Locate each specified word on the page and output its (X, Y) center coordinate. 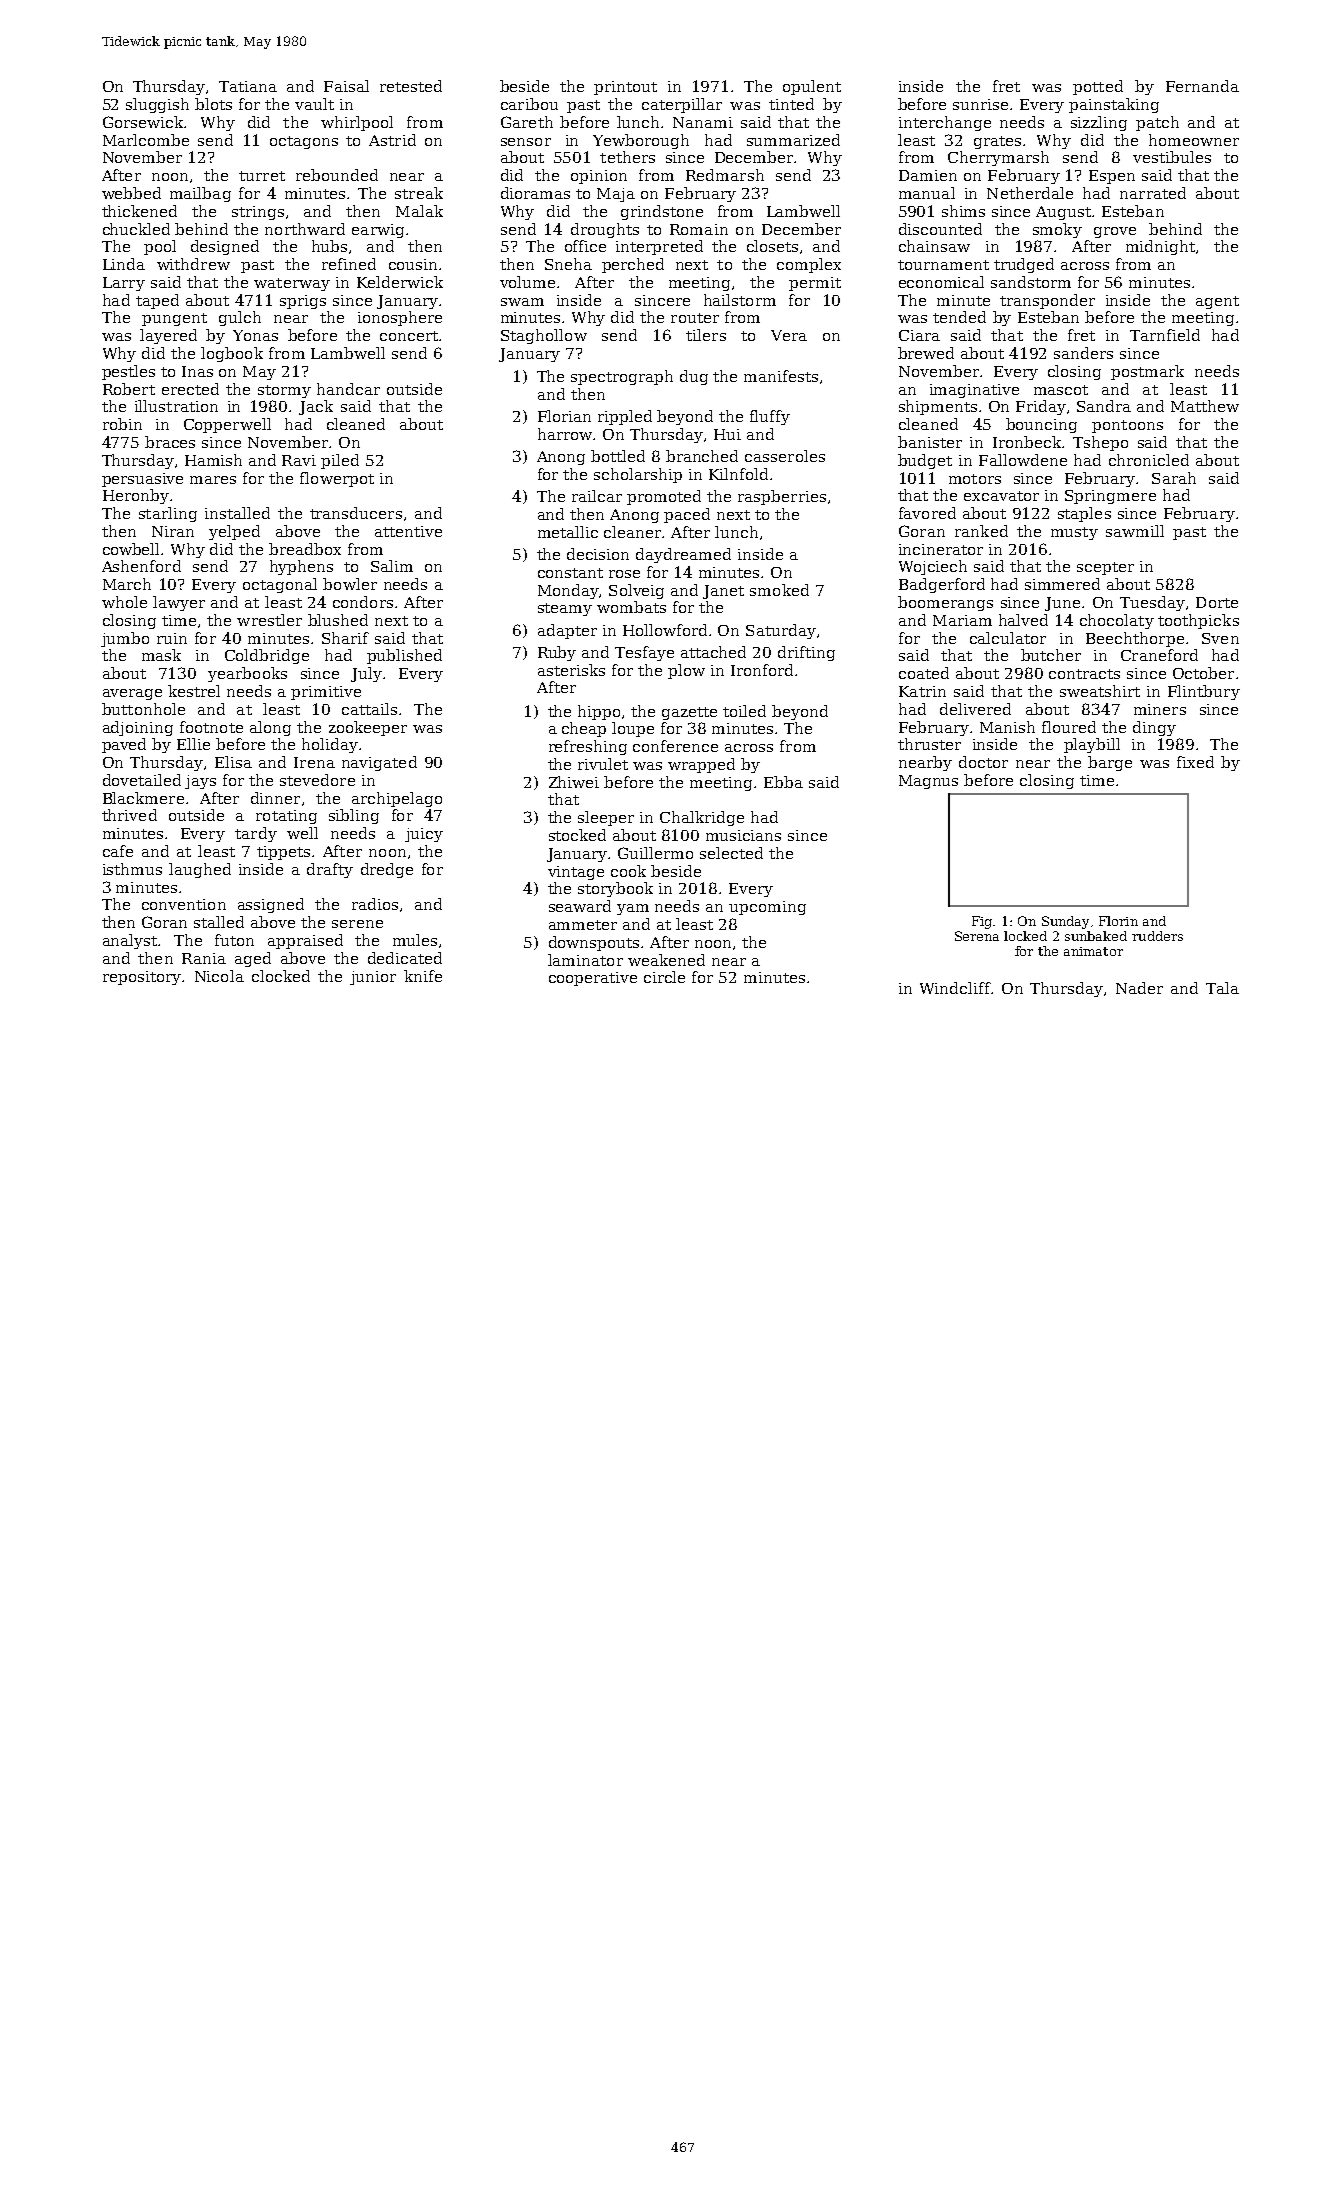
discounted (940, 229)
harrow (566, 434)
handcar (348, 389)
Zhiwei (574, 782)
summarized (793, 140)
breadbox (305, 549)
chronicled (1149, 460)
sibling (354, 816)
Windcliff (955, 988)
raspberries (782, 497)
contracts (1084, 674)
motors (975, 479)
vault (314, 104)
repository (142, 978)
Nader (1139, 988)
